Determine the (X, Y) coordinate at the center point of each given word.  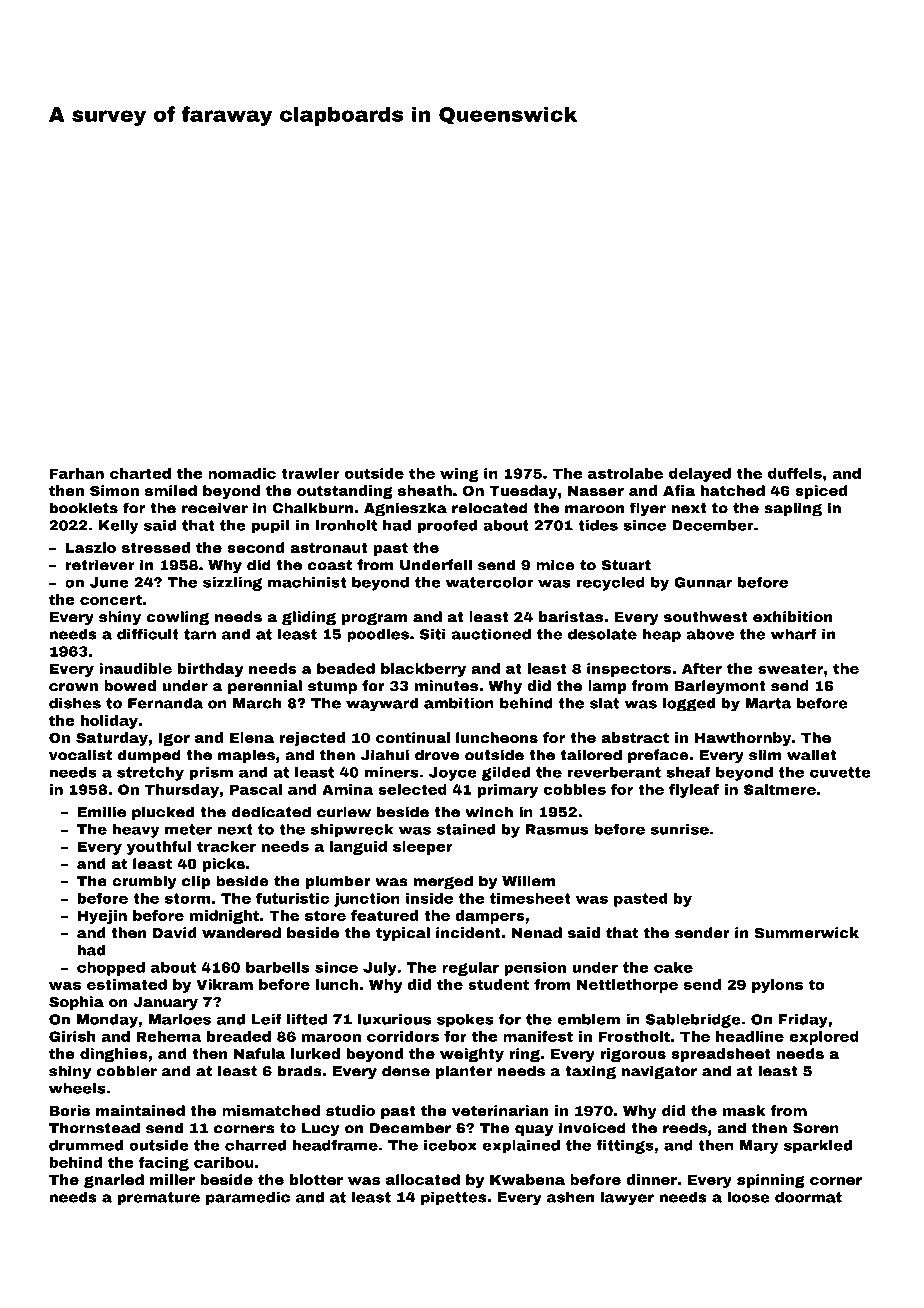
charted (140, 473)
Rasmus (557, 829)
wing (459, 475)
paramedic (248, 1198)
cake (673, 967)
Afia (679, 490)
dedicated (271, 812)
